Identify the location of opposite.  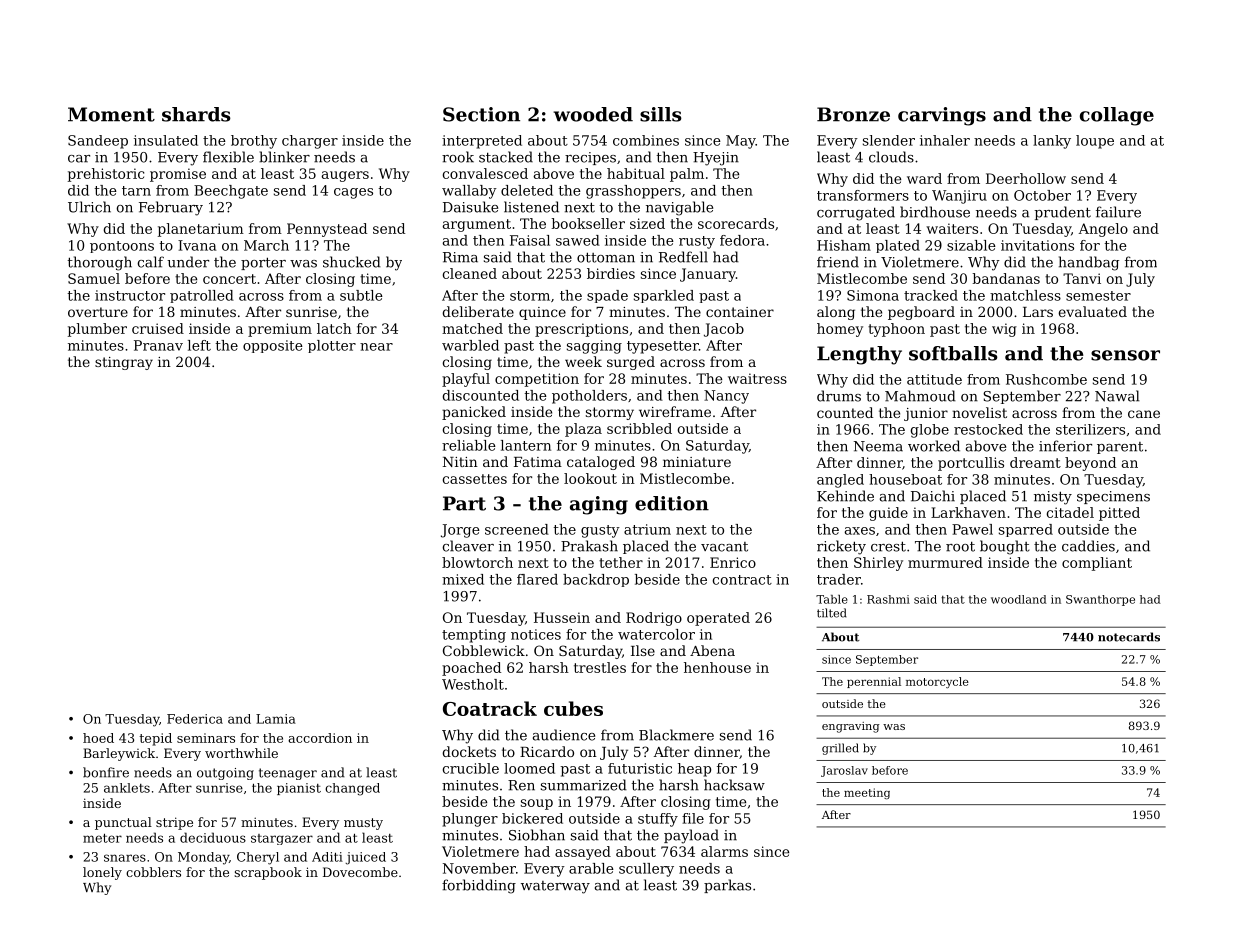
(273, 346).
